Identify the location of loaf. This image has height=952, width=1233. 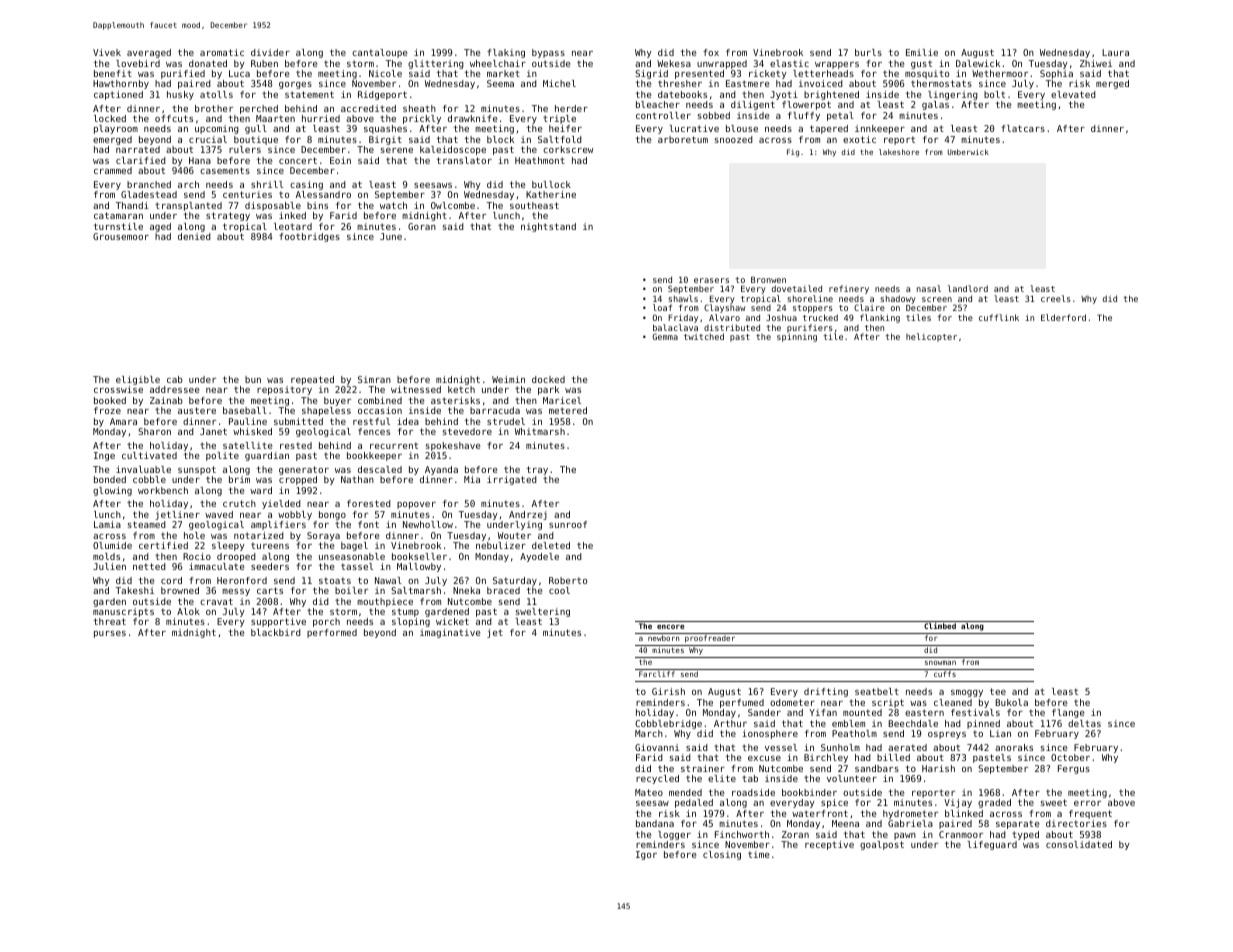
(662, 307).
